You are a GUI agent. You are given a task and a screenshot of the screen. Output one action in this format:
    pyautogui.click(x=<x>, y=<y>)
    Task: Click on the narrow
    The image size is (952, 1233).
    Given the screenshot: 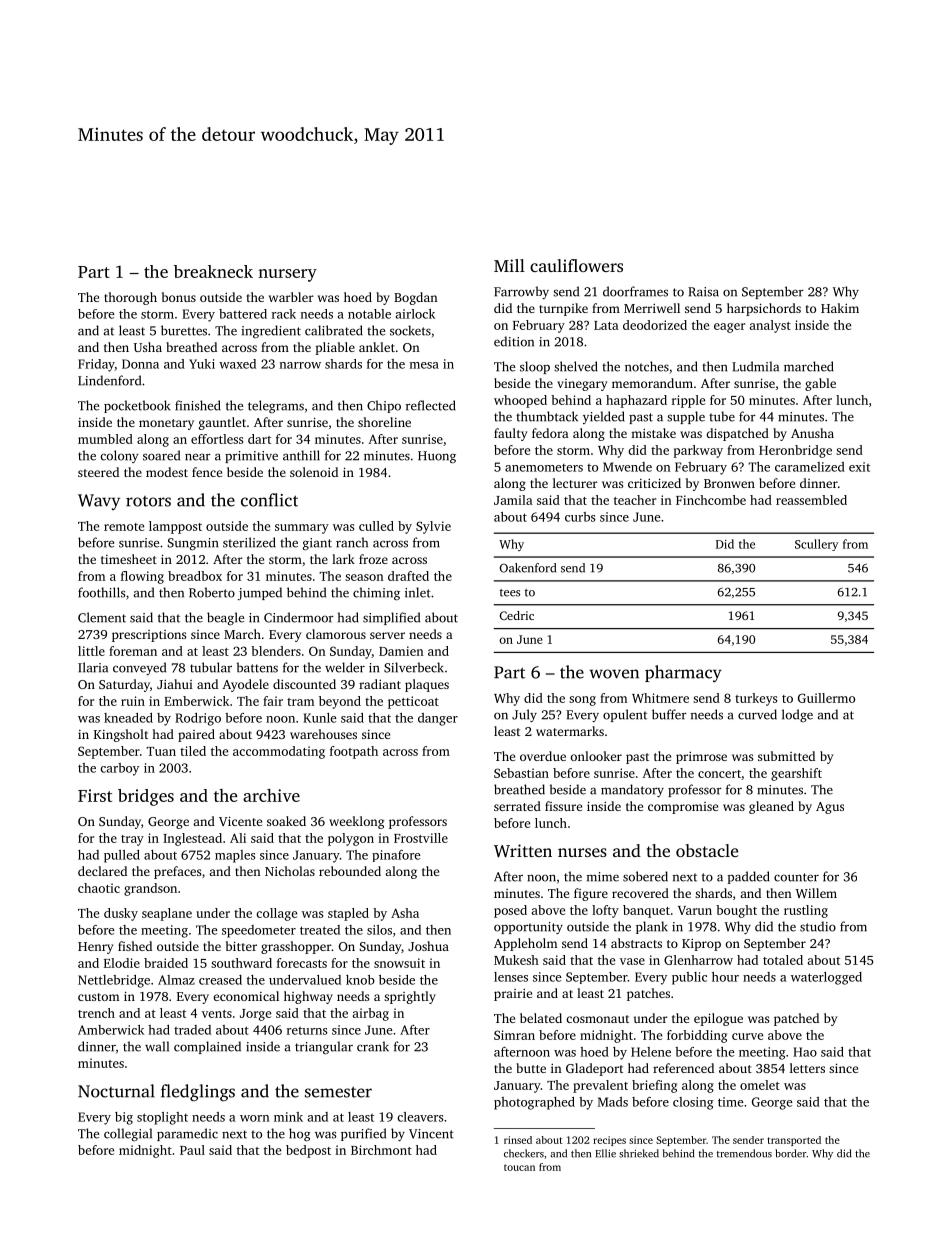 What is the action you would take?
    pyautogui.click(x=300, y=365)
